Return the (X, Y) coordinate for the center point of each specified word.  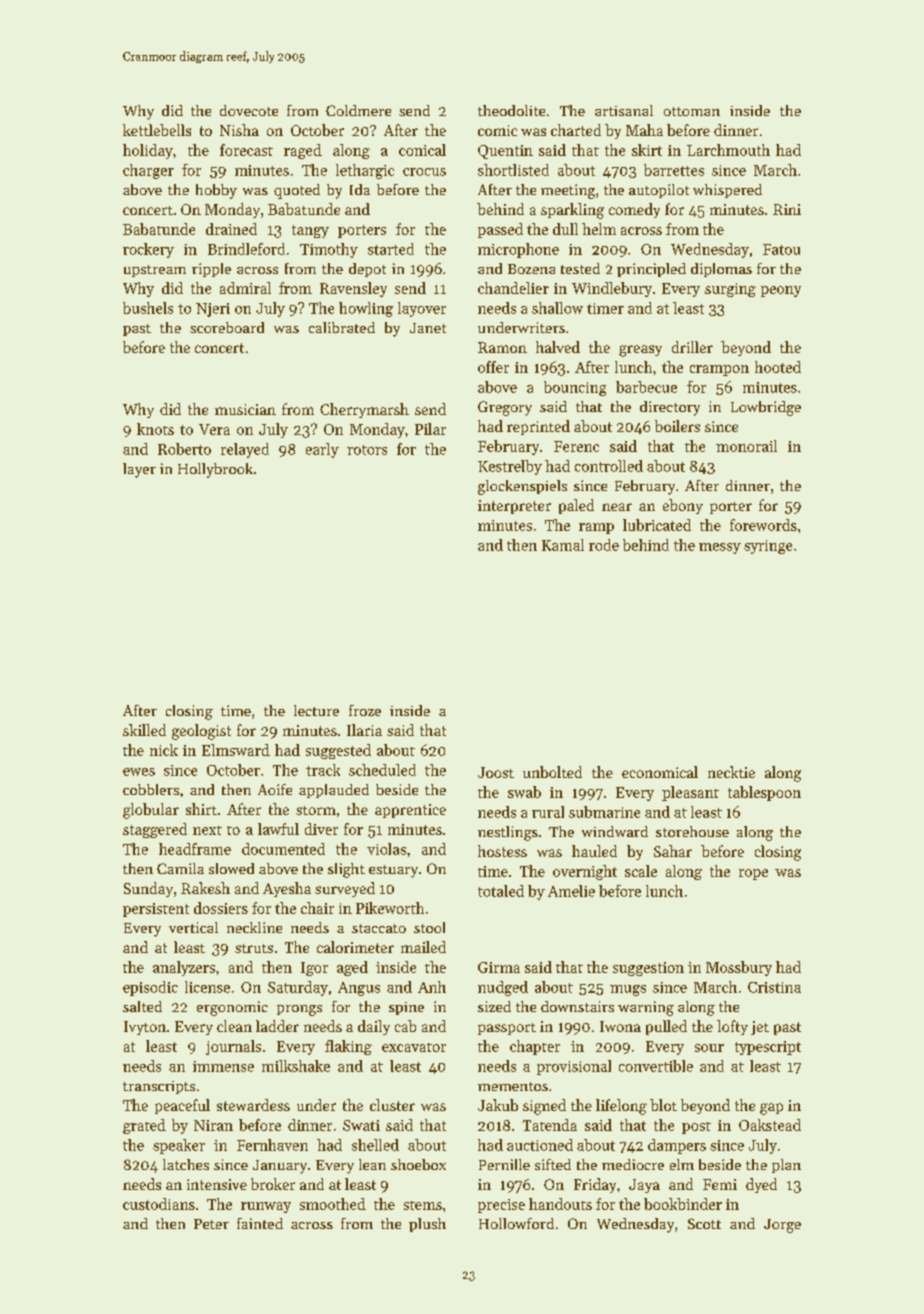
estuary (393, 871)
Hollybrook (215, 470)
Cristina (774, 987)
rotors (367, 450)
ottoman (692, 111)
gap (771, 1109)
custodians (159, 1204)
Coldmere (358, 110)
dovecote (249, 110)
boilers (677, 426)
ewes (139, 772)
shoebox (418, 1164)
